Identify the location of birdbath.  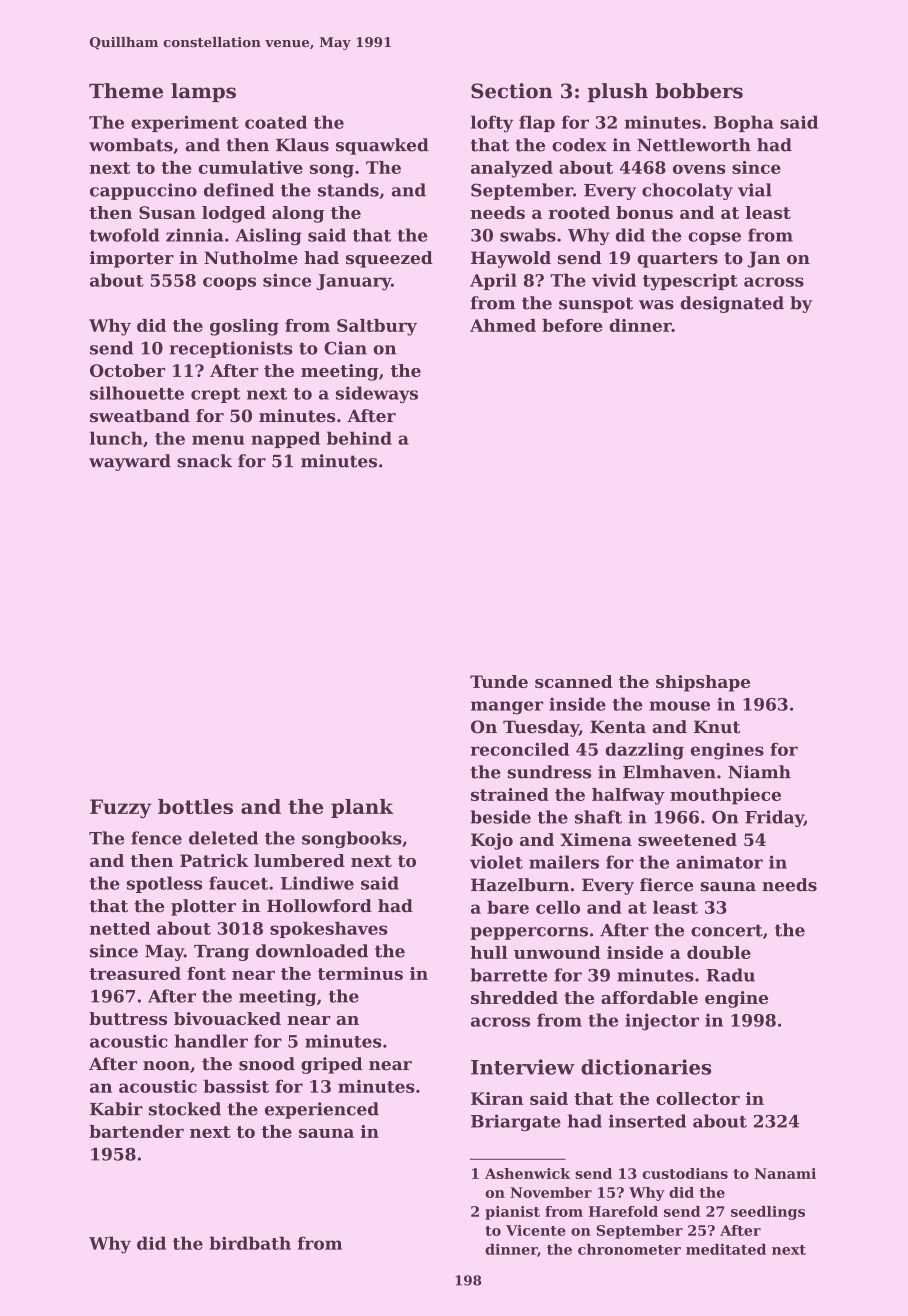
(250, 1243).
